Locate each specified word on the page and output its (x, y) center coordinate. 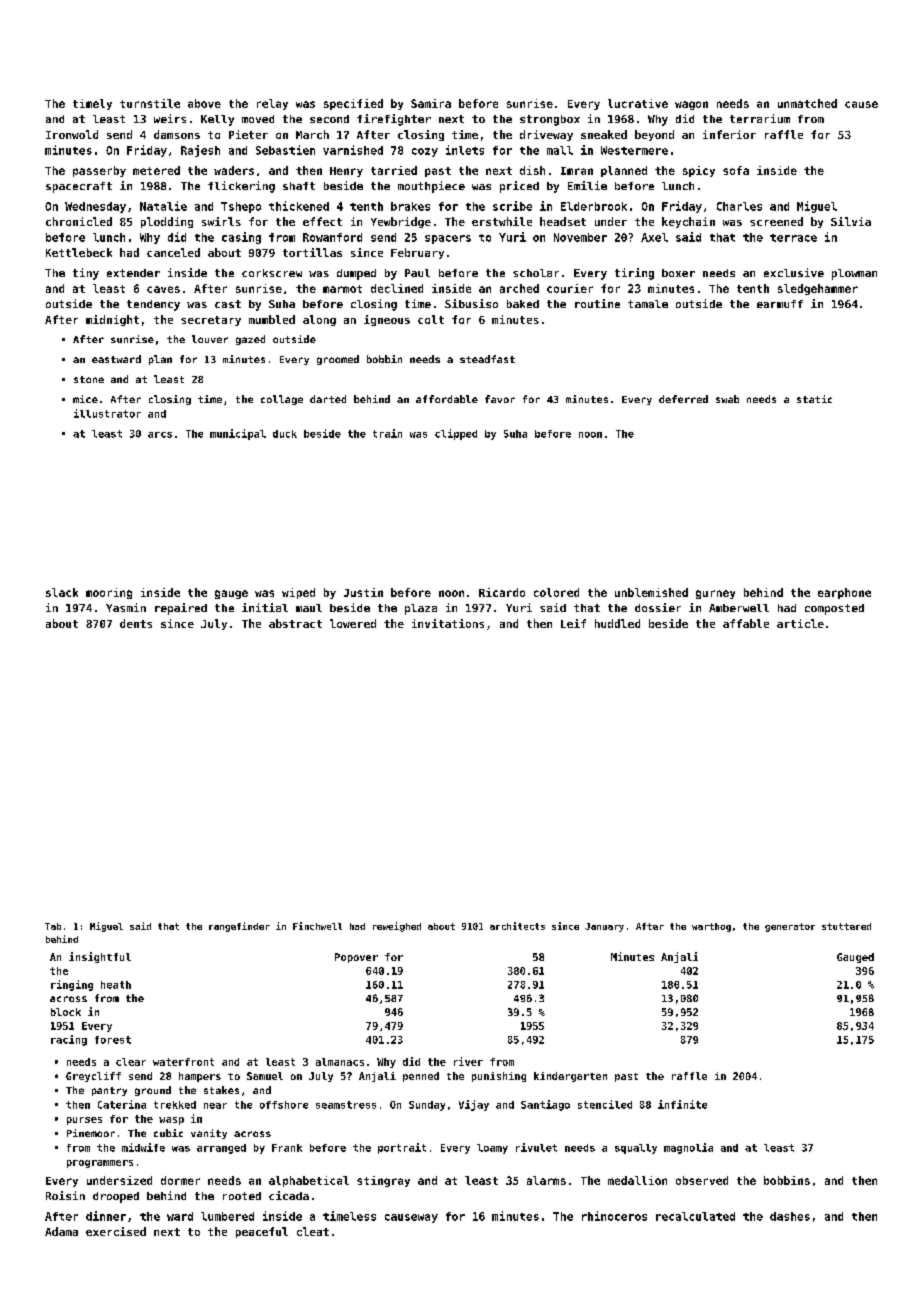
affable (746, 623)
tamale (648, 304)
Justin (363, 592)
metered (156, 170)
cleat (313, 1231)
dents (136, 623)
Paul (417, 273)
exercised (116, 1231)
